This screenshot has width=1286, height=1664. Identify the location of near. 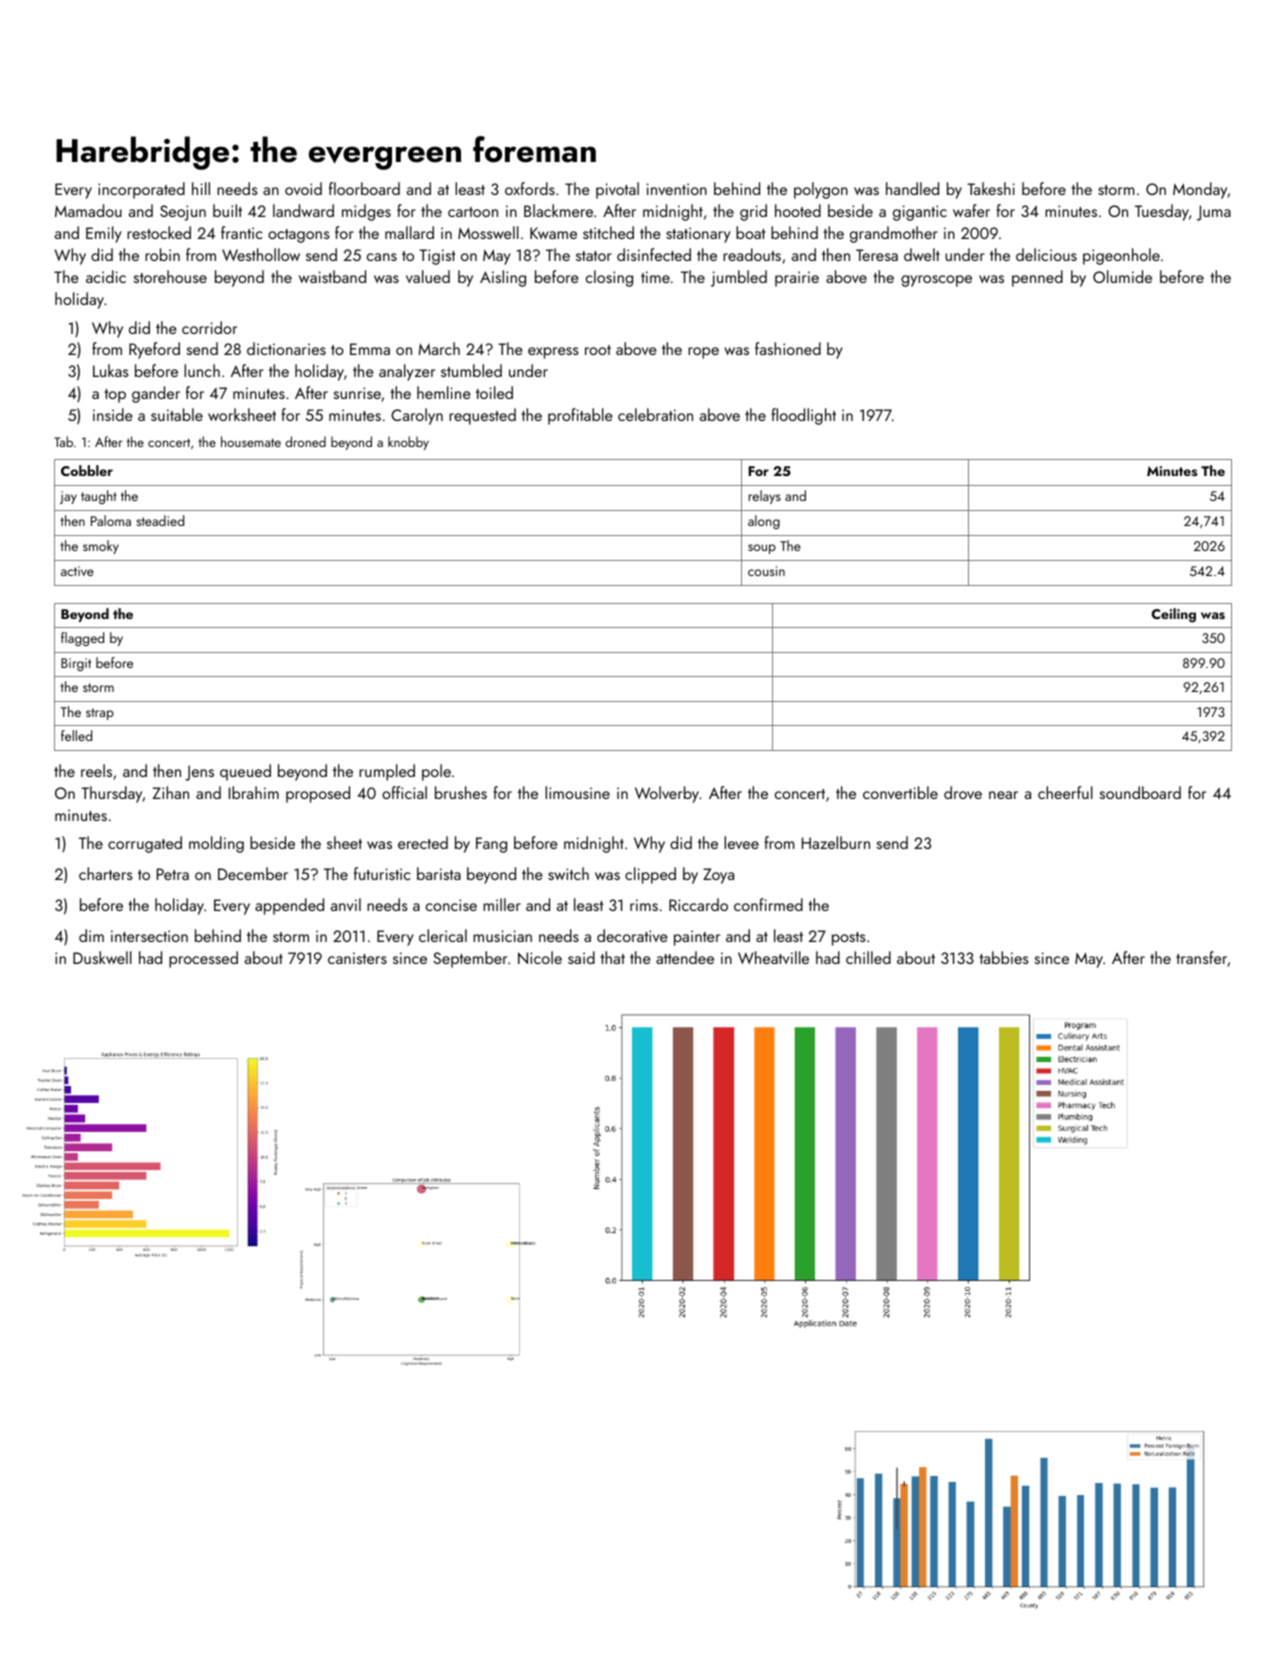
(1003, 795).
